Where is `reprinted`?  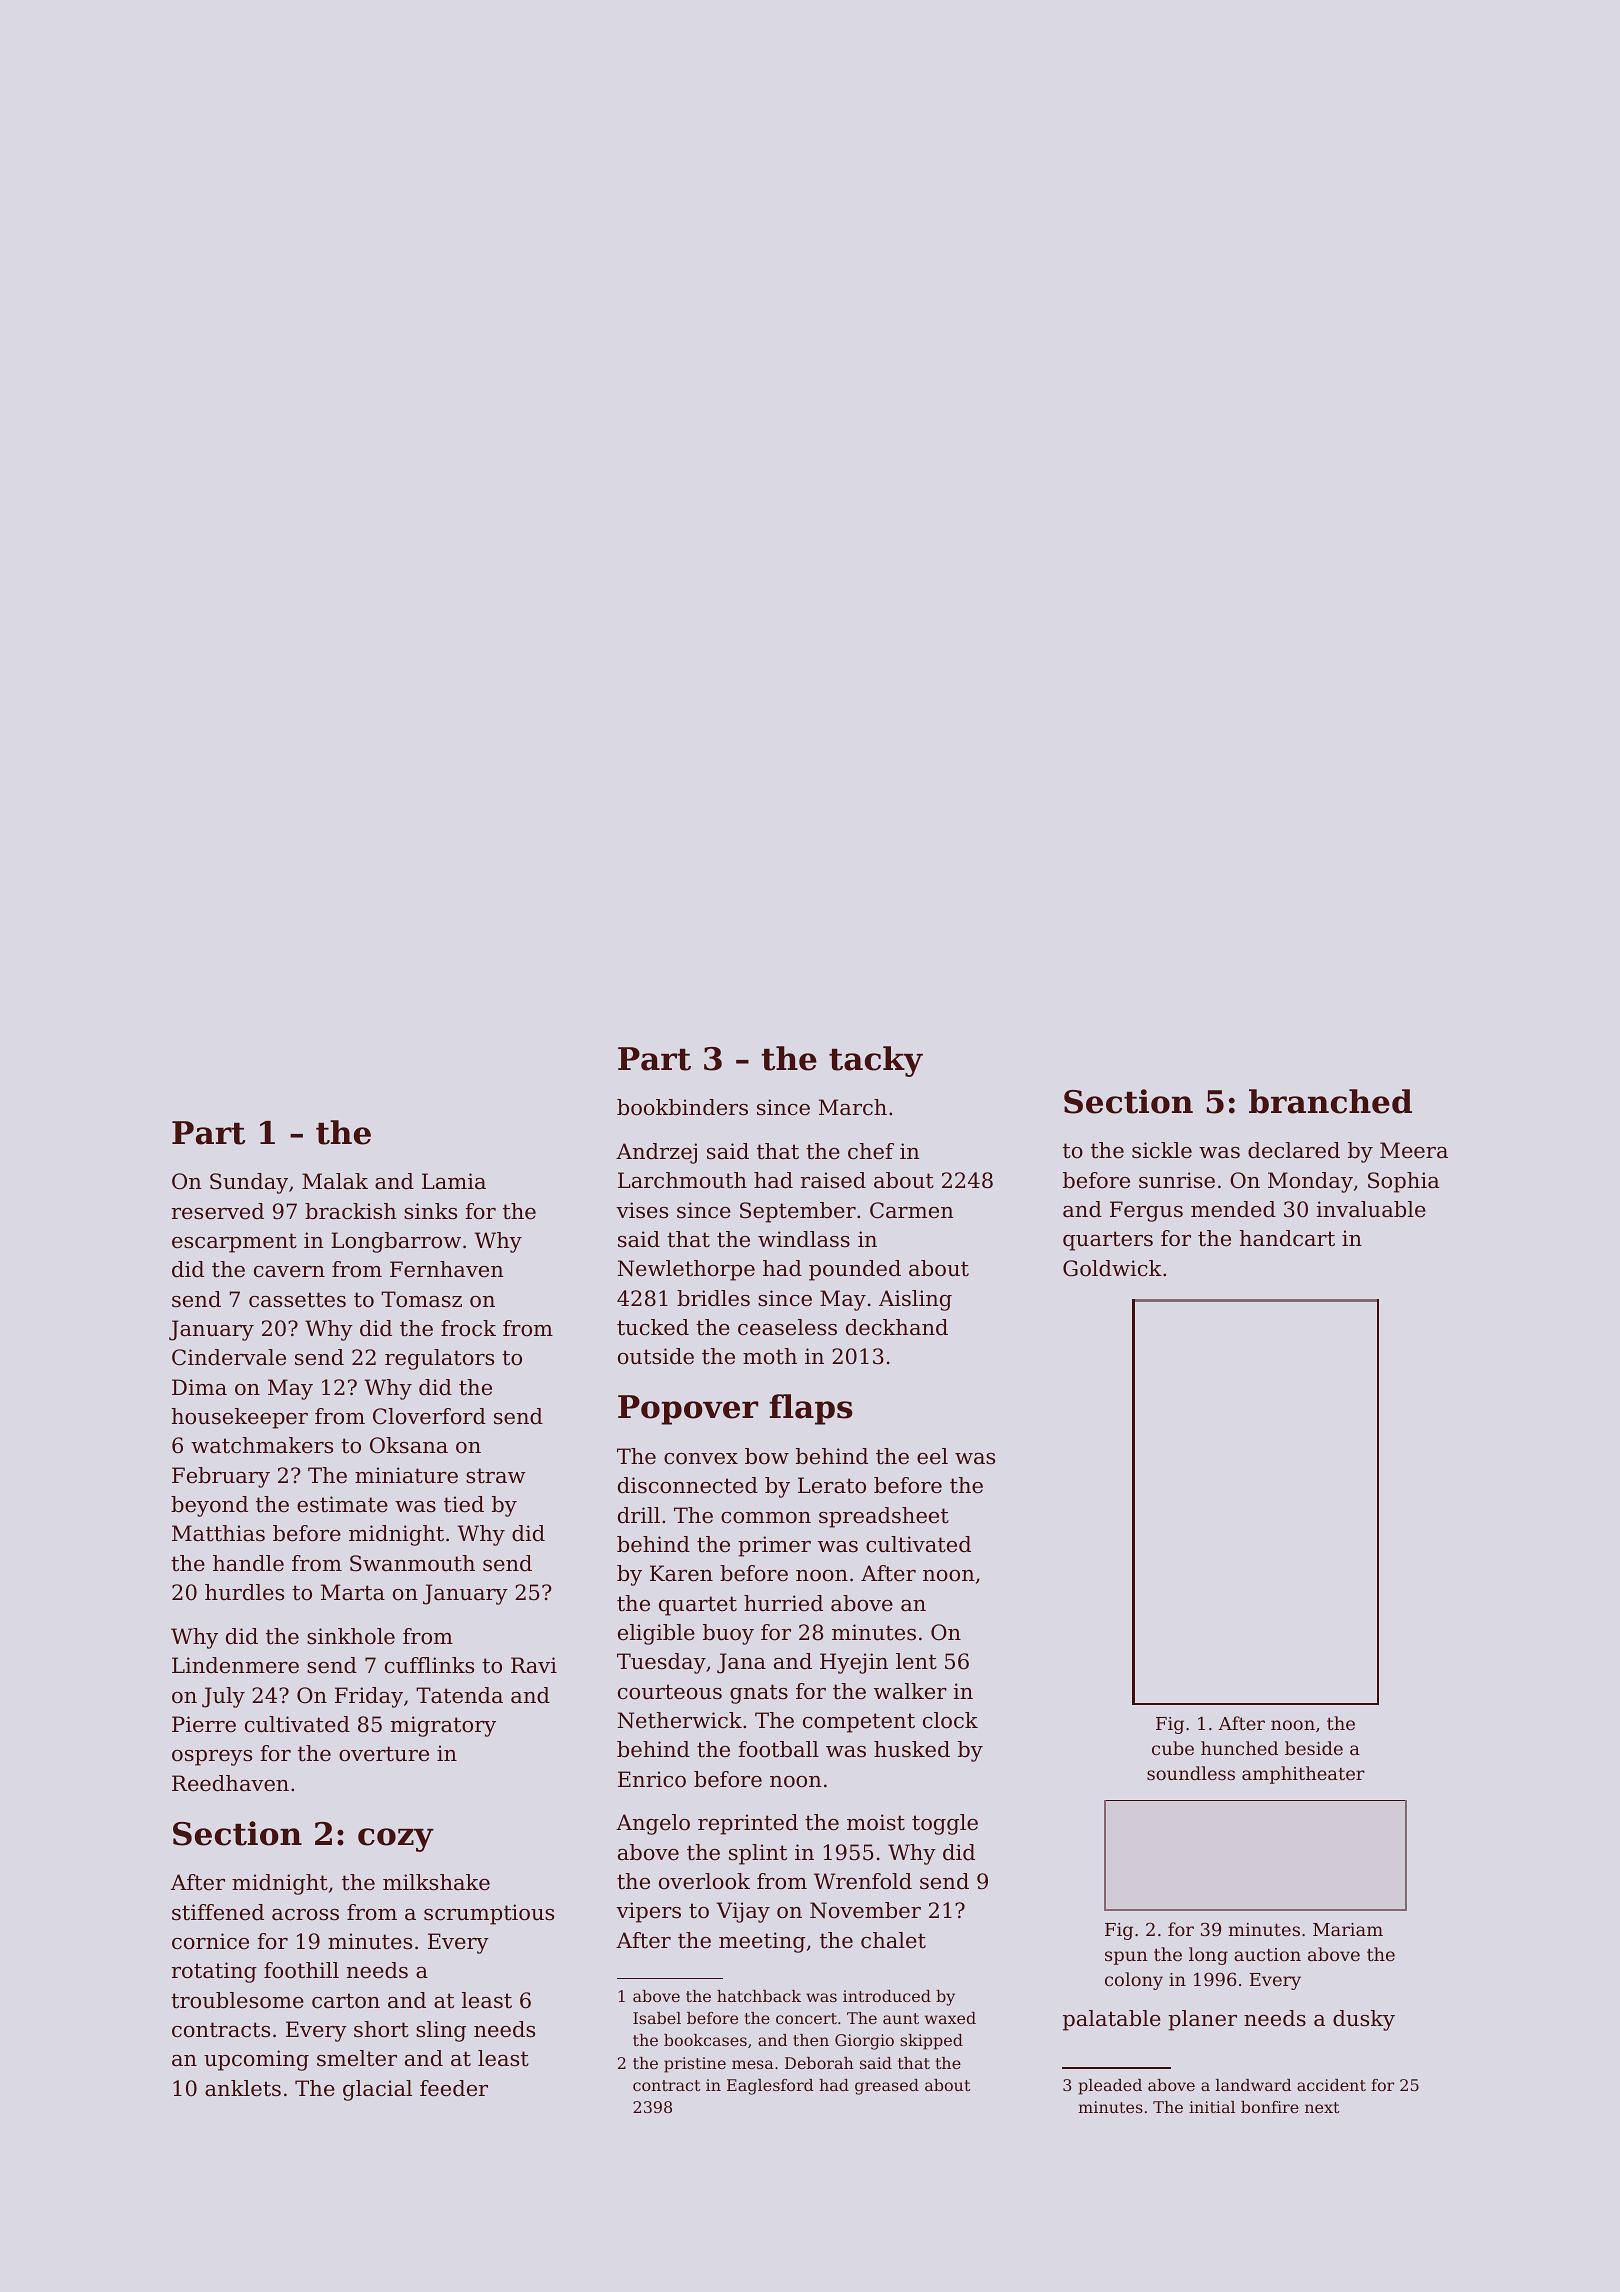
reprinted is located at coordinates (748, 1824).
